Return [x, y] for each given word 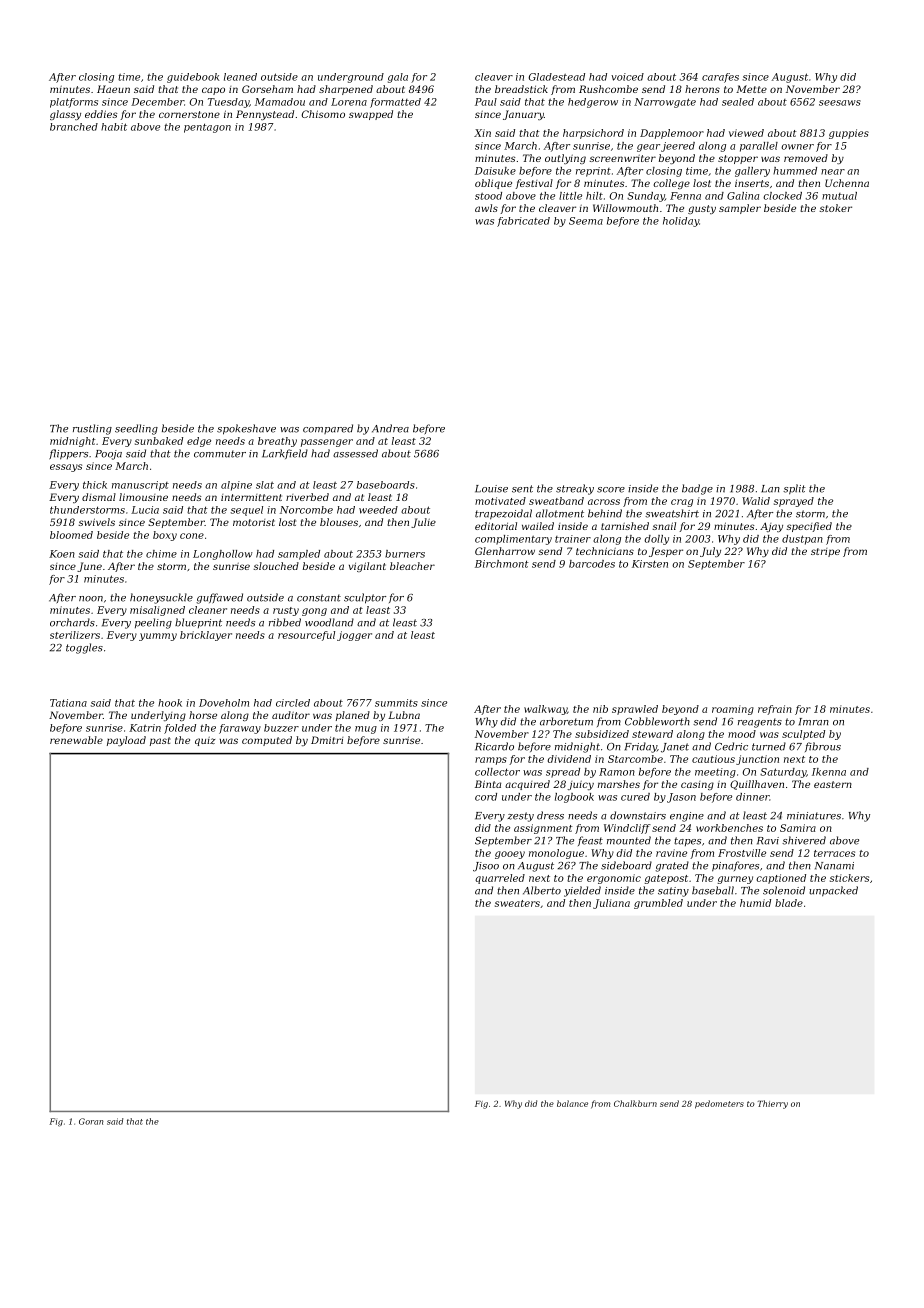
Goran [91, 1121]
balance [572, 1103]
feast [590, 841]
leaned [240, 77]
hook [170, 703]
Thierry [773, 1104]
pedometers [719, 1104]
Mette [751, 89]
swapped [371, 115]
